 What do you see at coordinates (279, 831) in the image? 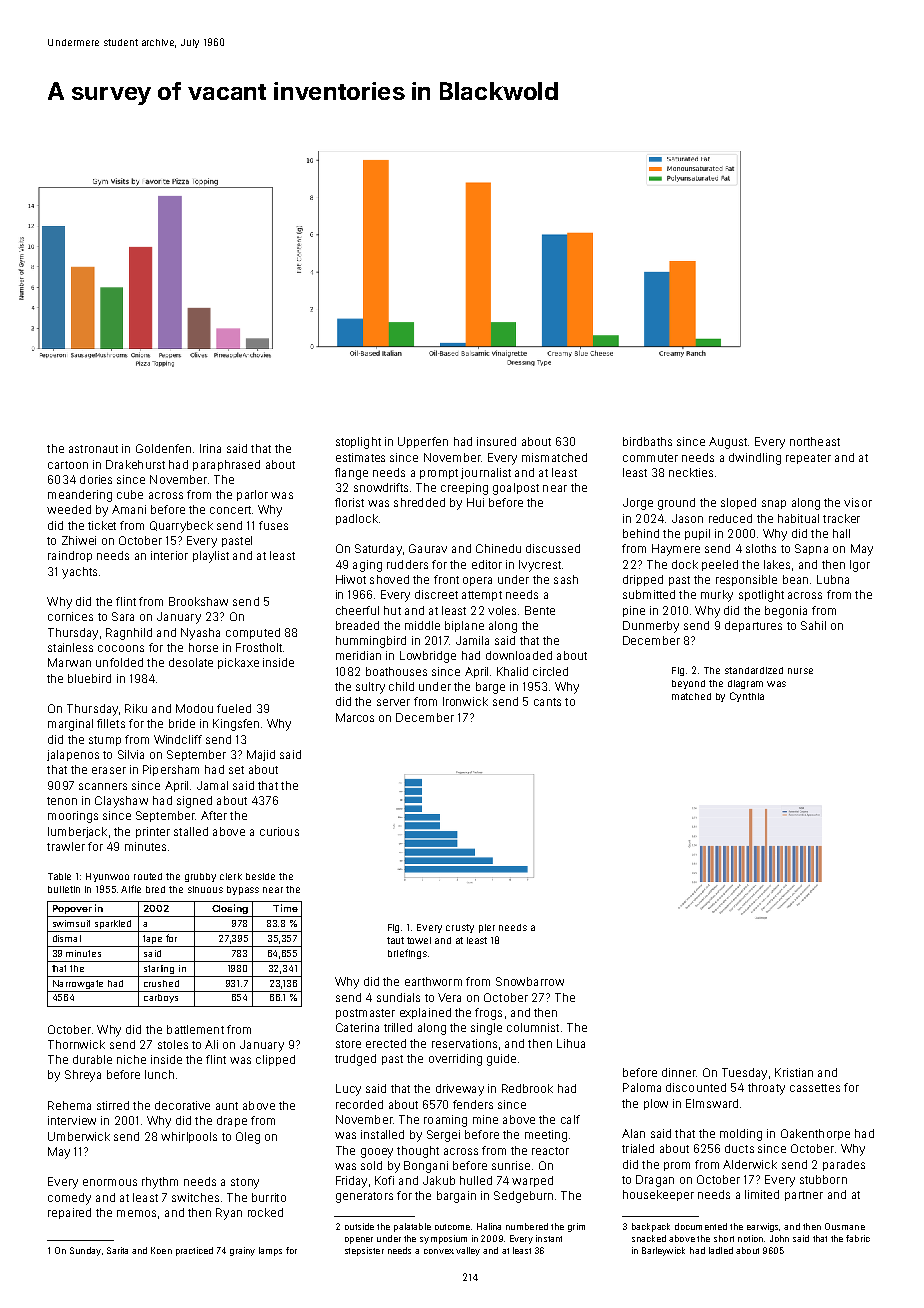
I see `curious` at bounding box center [279, 831].
